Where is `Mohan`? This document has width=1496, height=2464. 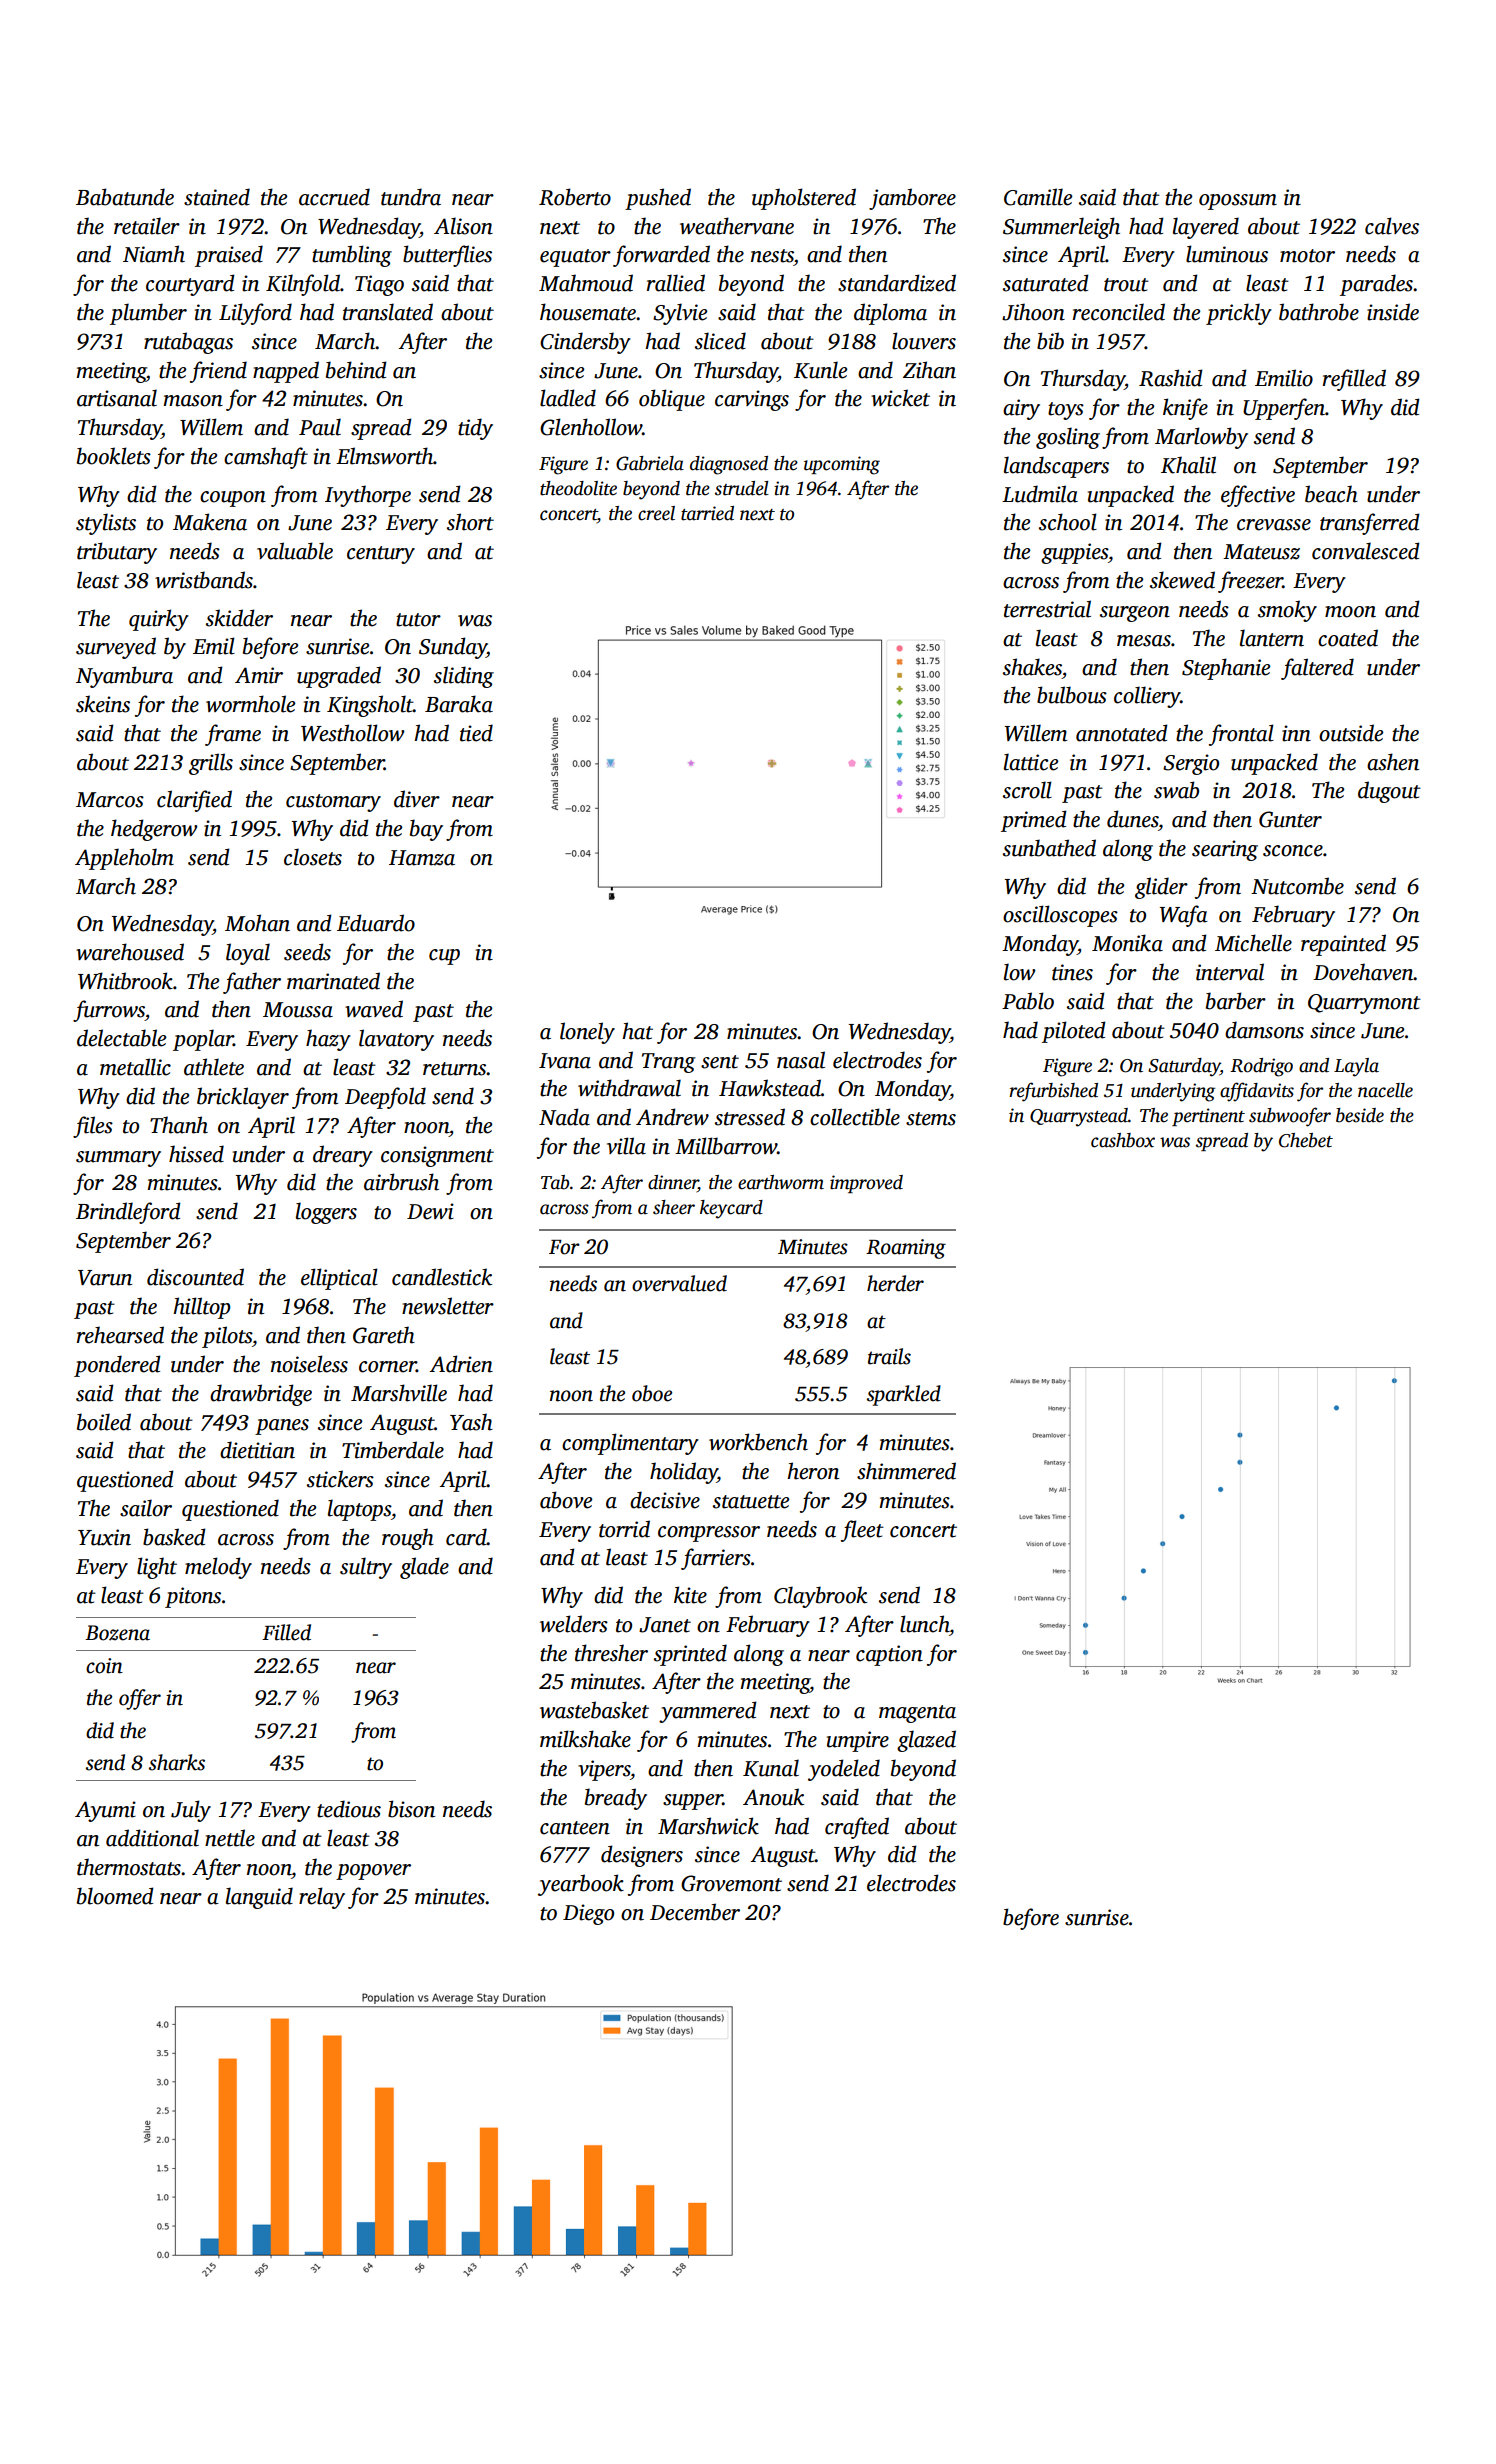 Mohan is located at coordinates (257, 923).
